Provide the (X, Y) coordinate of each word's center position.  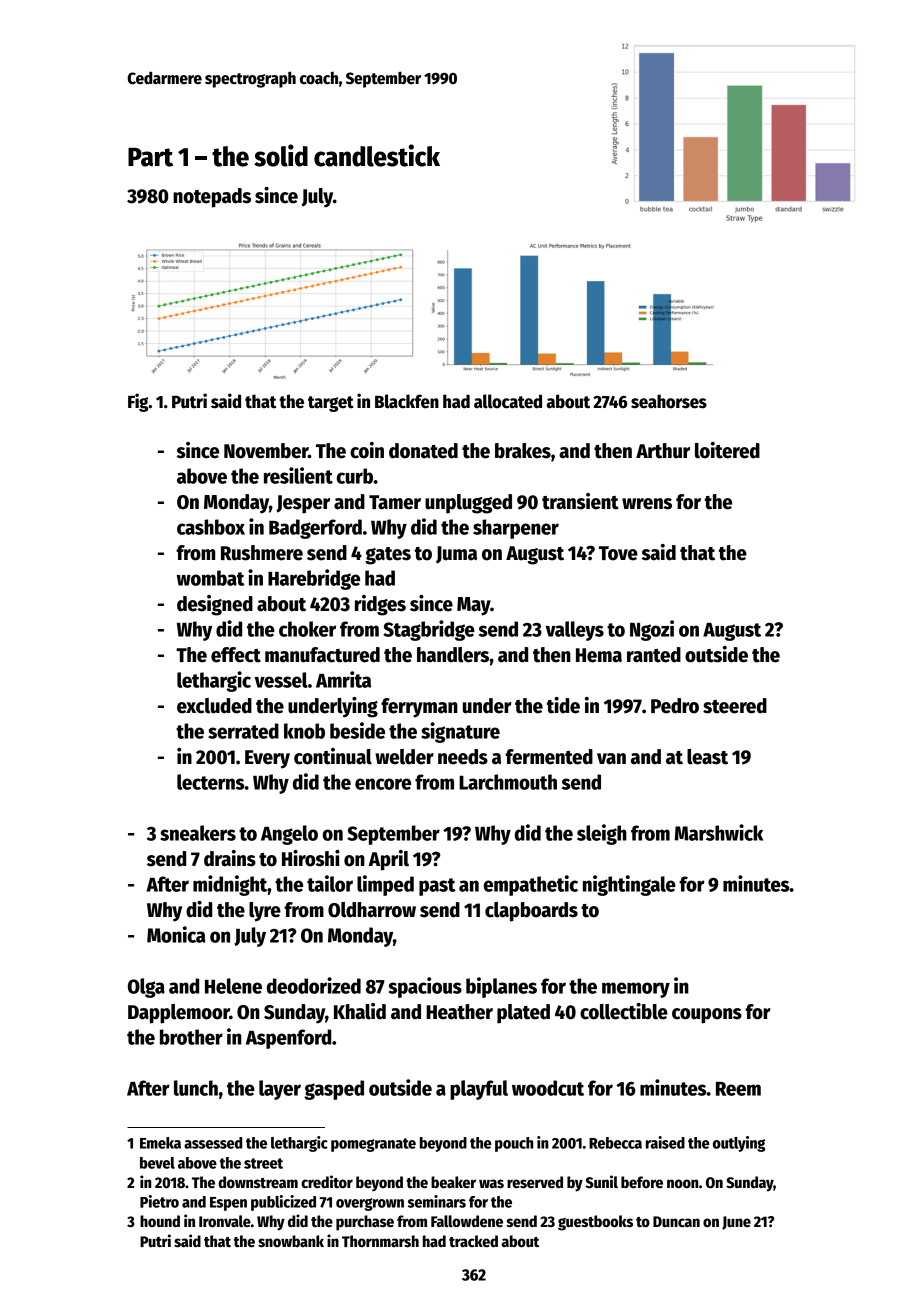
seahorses (669, 401)
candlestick (377, 155)
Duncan (676, 1221)
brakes (523, 451)
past (437, 887)
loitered (727, 450)
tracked (473, 1241)
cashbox (211, 527)
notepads (212, 198)
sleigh (602, 834)
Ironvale (225, 1221)
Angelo (289, 835)
